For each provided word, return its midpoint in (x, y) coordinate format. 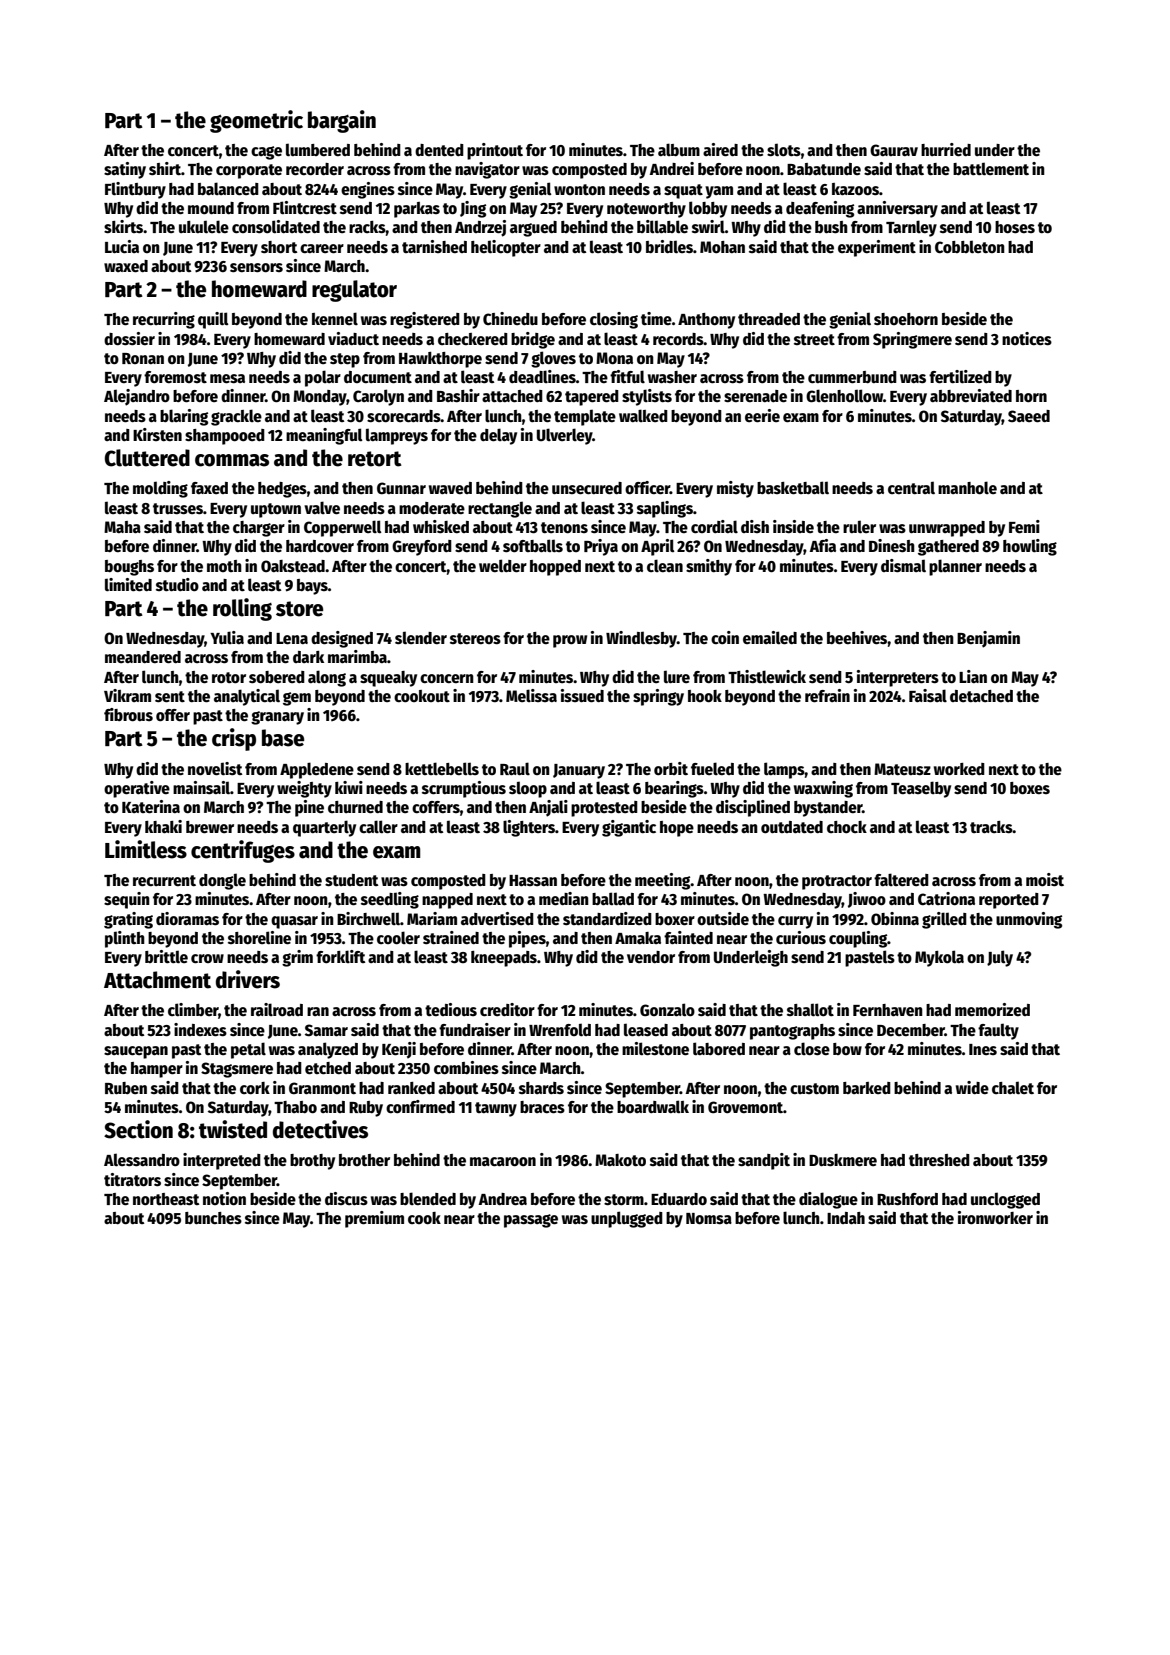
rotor (229, 678)
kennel (335, 318)
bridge (533, 340)
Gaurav (894, 150)
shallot (810, 1010)
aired (720, 150)
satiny (125, 170)
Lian (973, 676)
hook (705, 696)
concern (447, 679)
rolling (242, 609)
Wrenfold (560, 1029)
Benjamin (988, 639)
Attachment (157, 980)
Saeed (1029, 416)
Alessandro (142, 1160)
